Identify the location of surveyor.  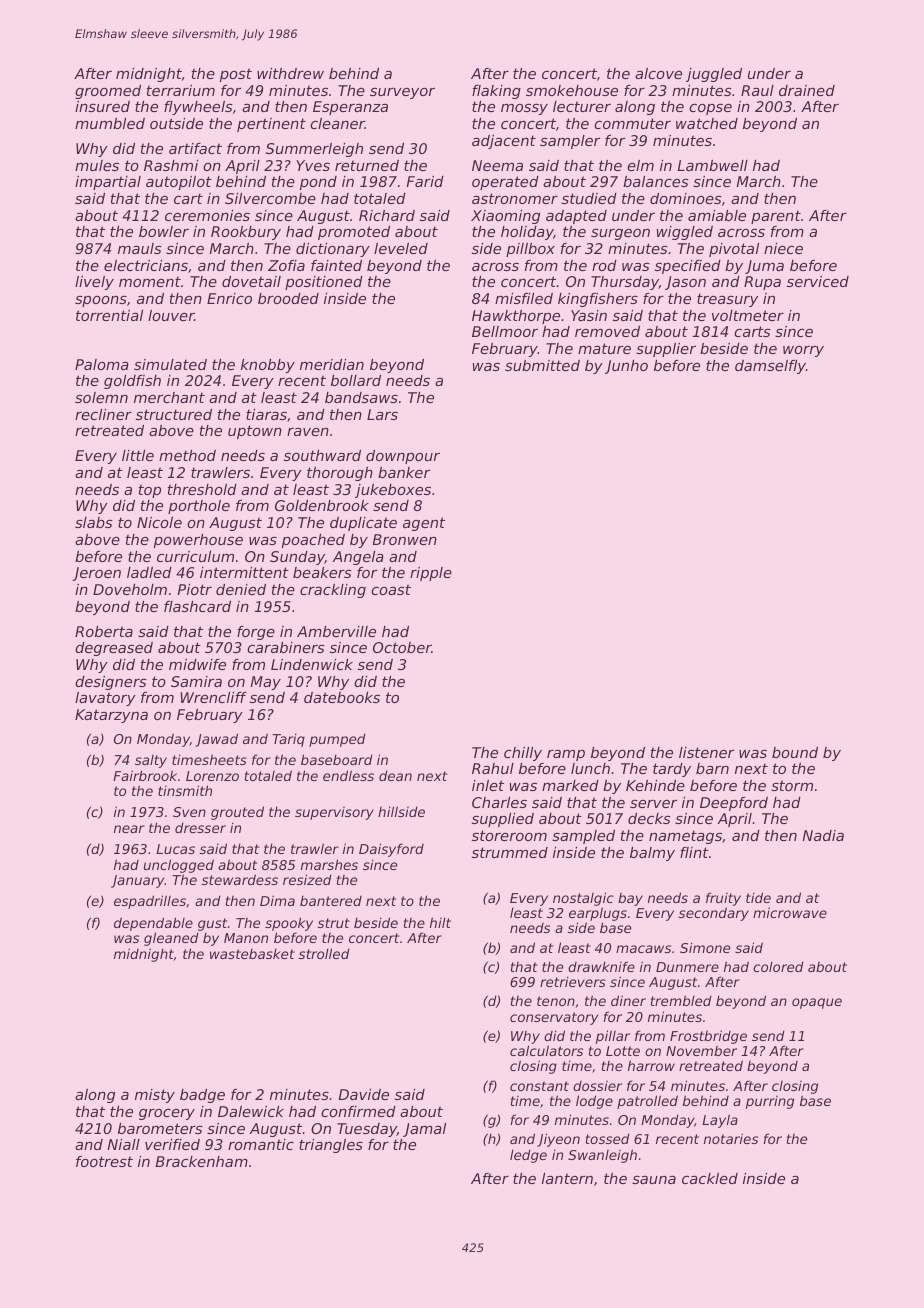
(402, 93).
